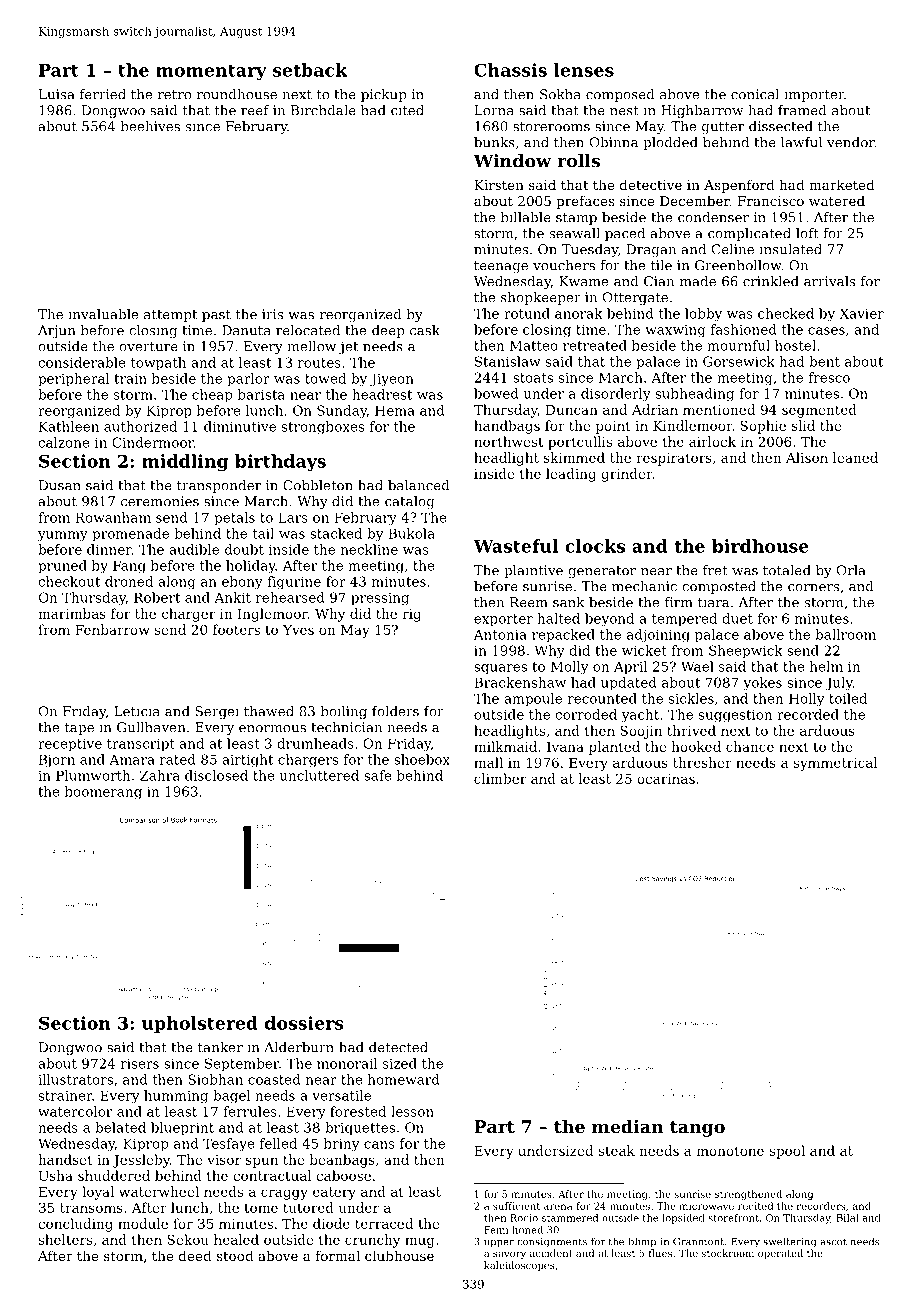  I want to click on detected, so click(398, 1047).
